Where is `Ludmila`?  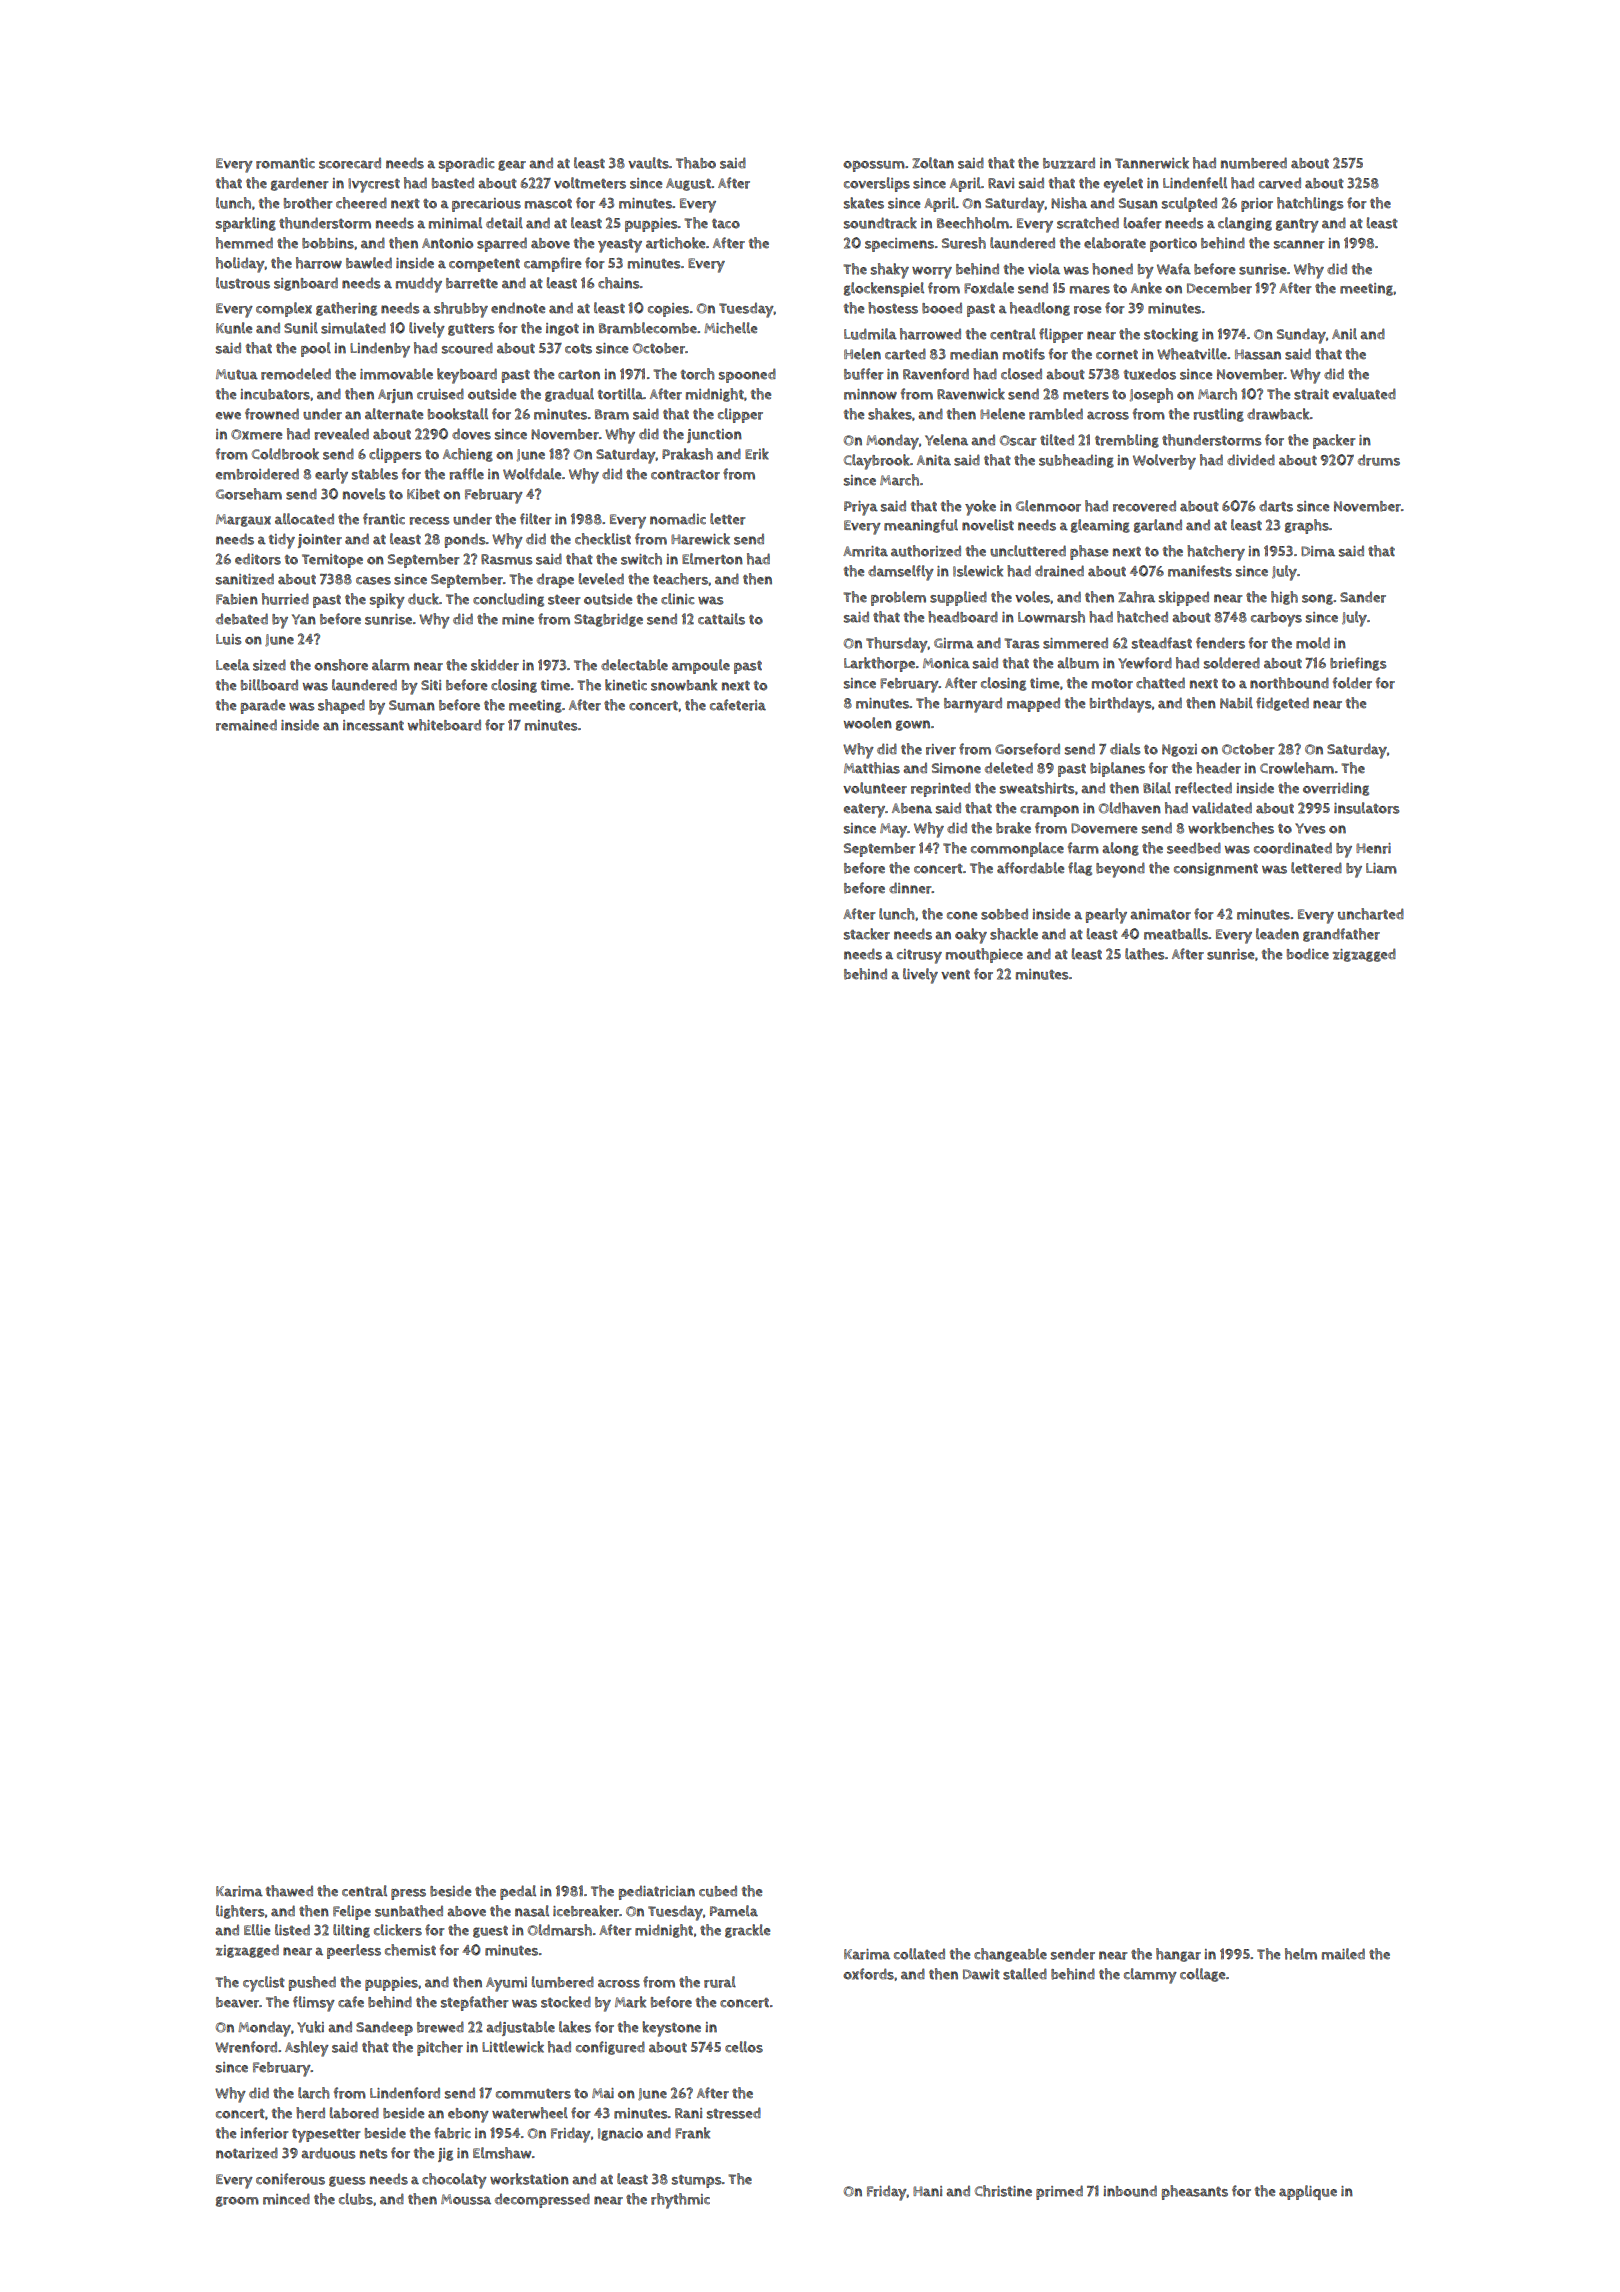
Ludmila is located at coordinates (870, 334).
